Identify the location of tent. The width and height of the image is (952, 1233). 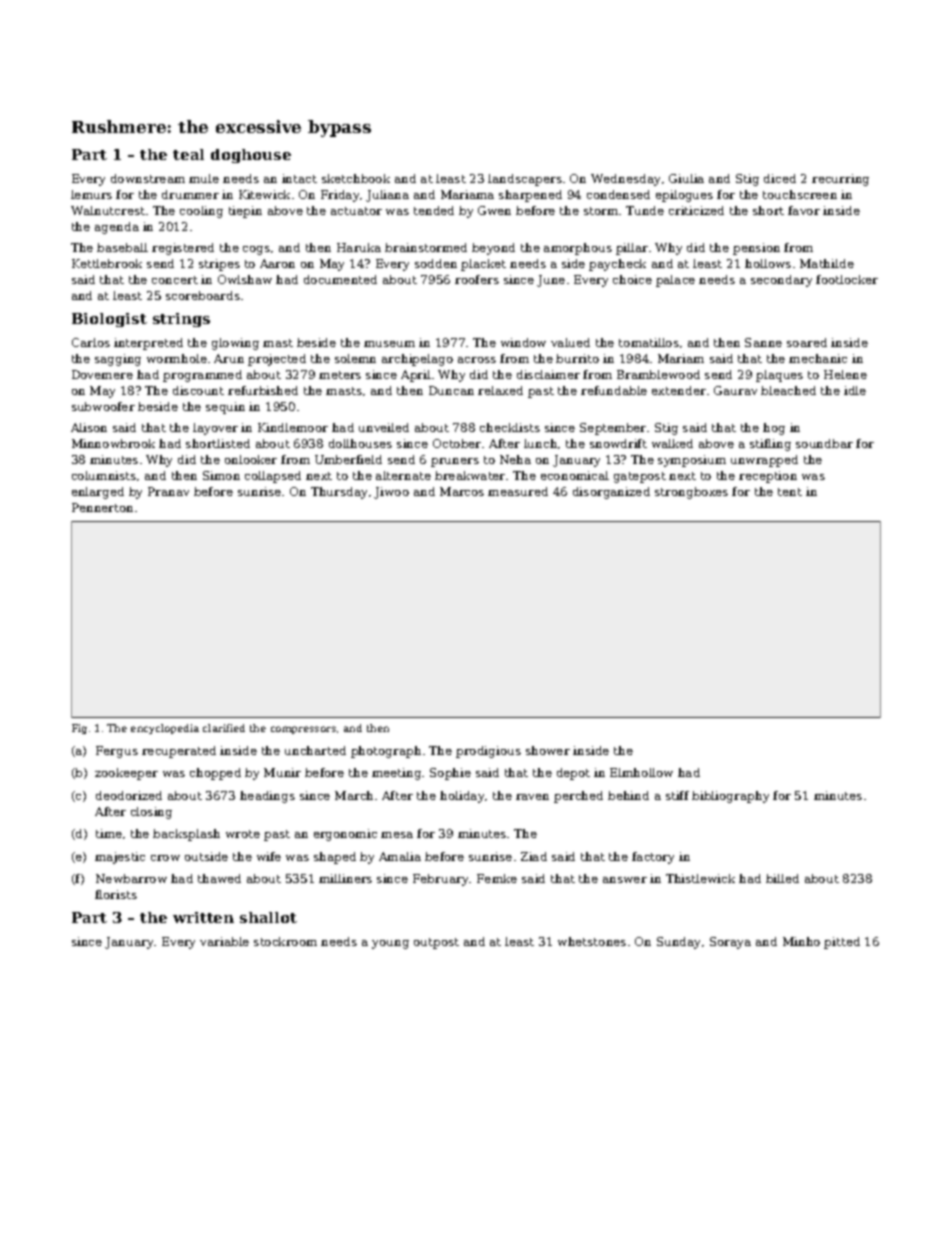
(790, 492).
